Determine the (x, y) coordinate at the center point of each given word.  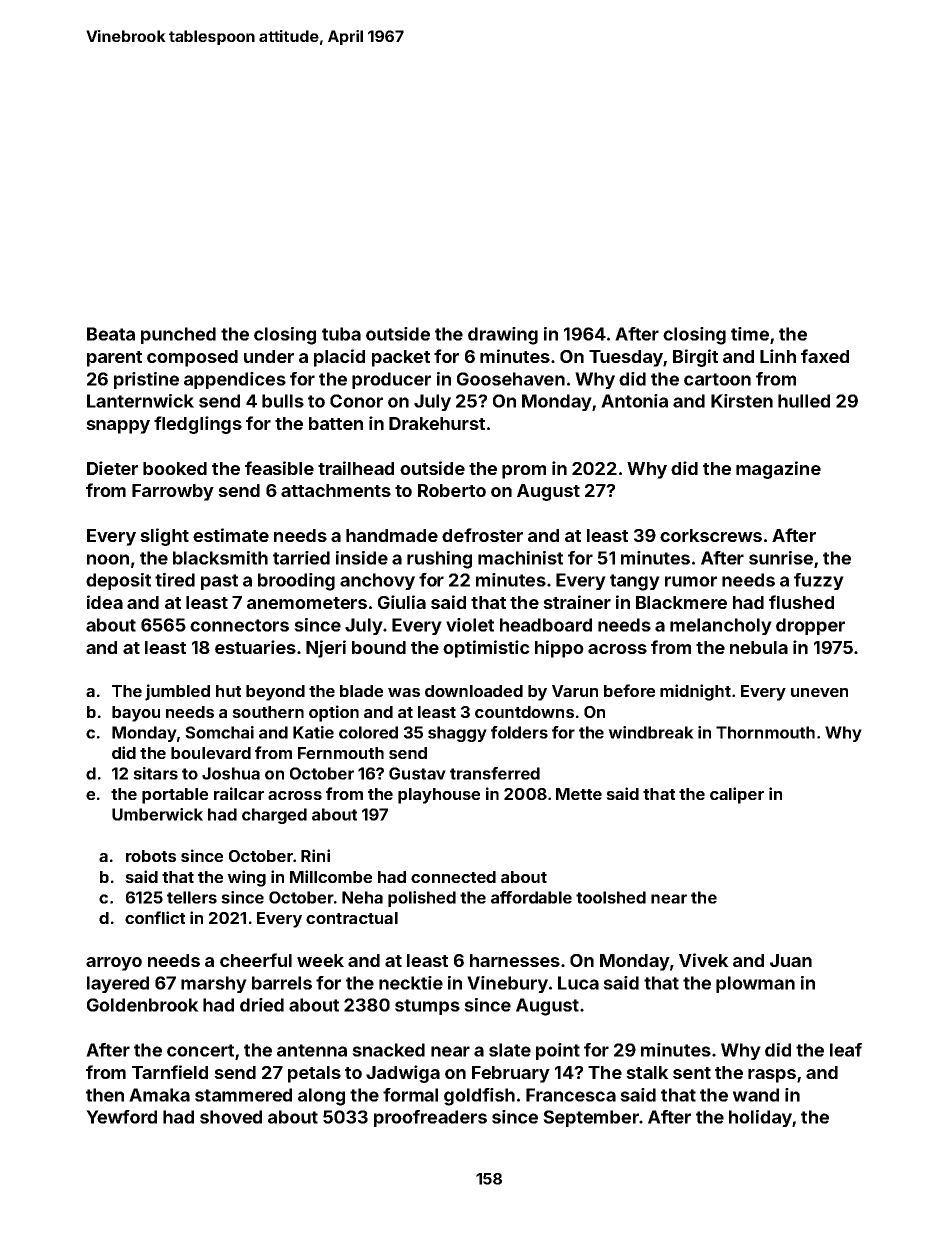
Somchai (219, 732)
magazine (778, 470)
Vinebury (507, 984)
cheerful (256, 960)
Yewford (121, 1117)
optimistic (486, 649)
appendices (235, 380)
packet (401, 358)
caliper (737, 795)
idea (105, 602)
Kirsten (742, 401)
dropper (810, 626)
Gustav (417, 773)
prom (524, 472)
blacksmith (220, 558)
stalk (647, 1072)
